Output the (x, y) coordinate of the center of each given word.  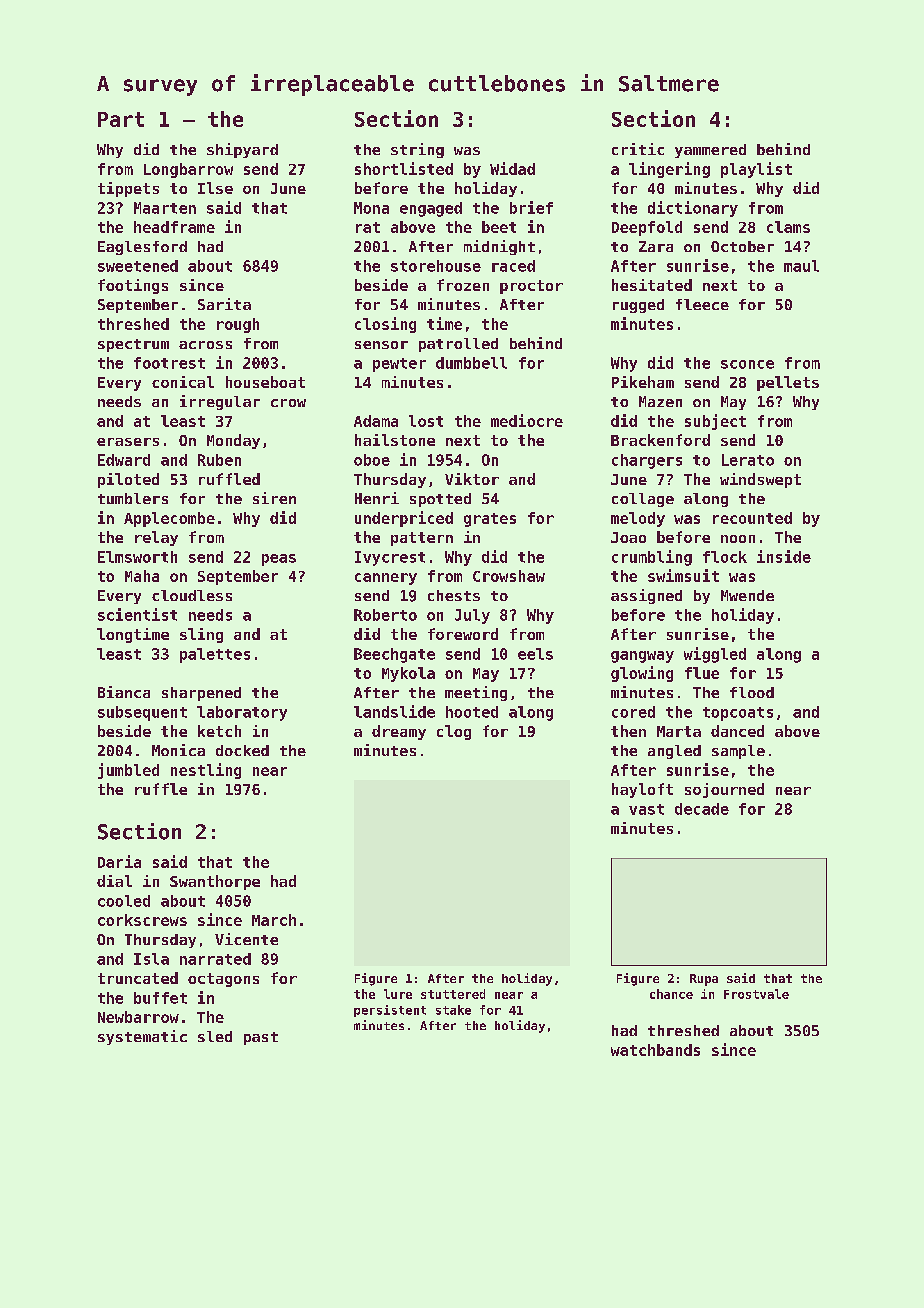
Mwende (747, 595)
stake (453, 1010)
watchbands (655, 1050)
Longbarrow (188, 170)
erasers (128, 442)
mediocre (527, 420)
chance (671, 994)
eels (535, 654)
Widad (512, 168)
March (274, 920)
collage (643, 500)
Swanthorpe (215, 882)
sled (215, 1036)
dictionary (693, 209)
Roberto (385, 615)
